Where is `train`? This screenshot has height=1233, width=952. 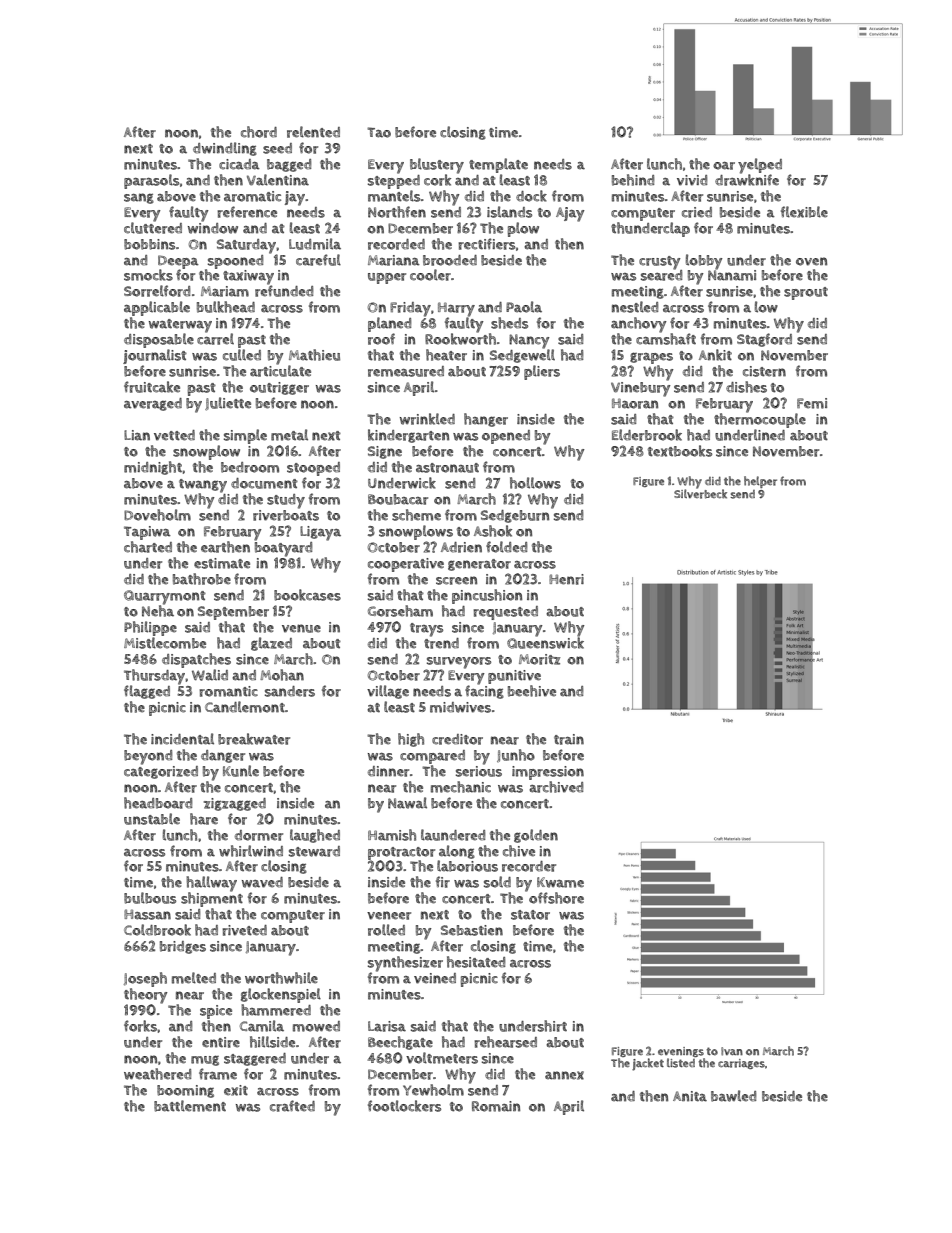
train is located at coordinates (569, 739).
